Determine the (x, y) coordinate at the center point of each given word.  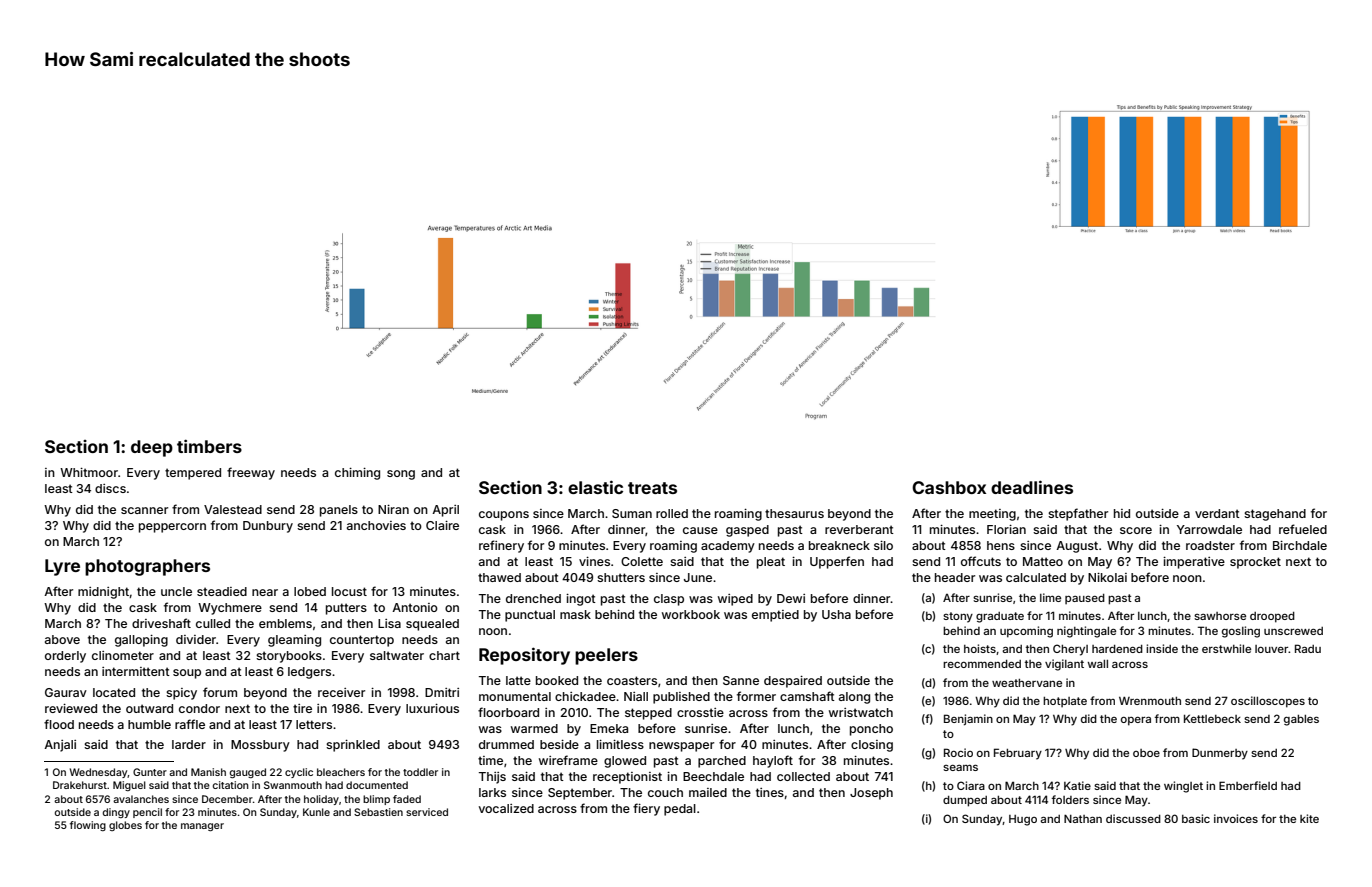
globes (125, 826)
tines (770, 792)
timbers (209, 446)
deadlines (1032, 487)
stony (958, 617)
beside (559, 744)
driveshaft (161, 623)
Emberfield (1248, 785)
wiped (735, 600)
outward (149, 708)
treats (652, 488)
